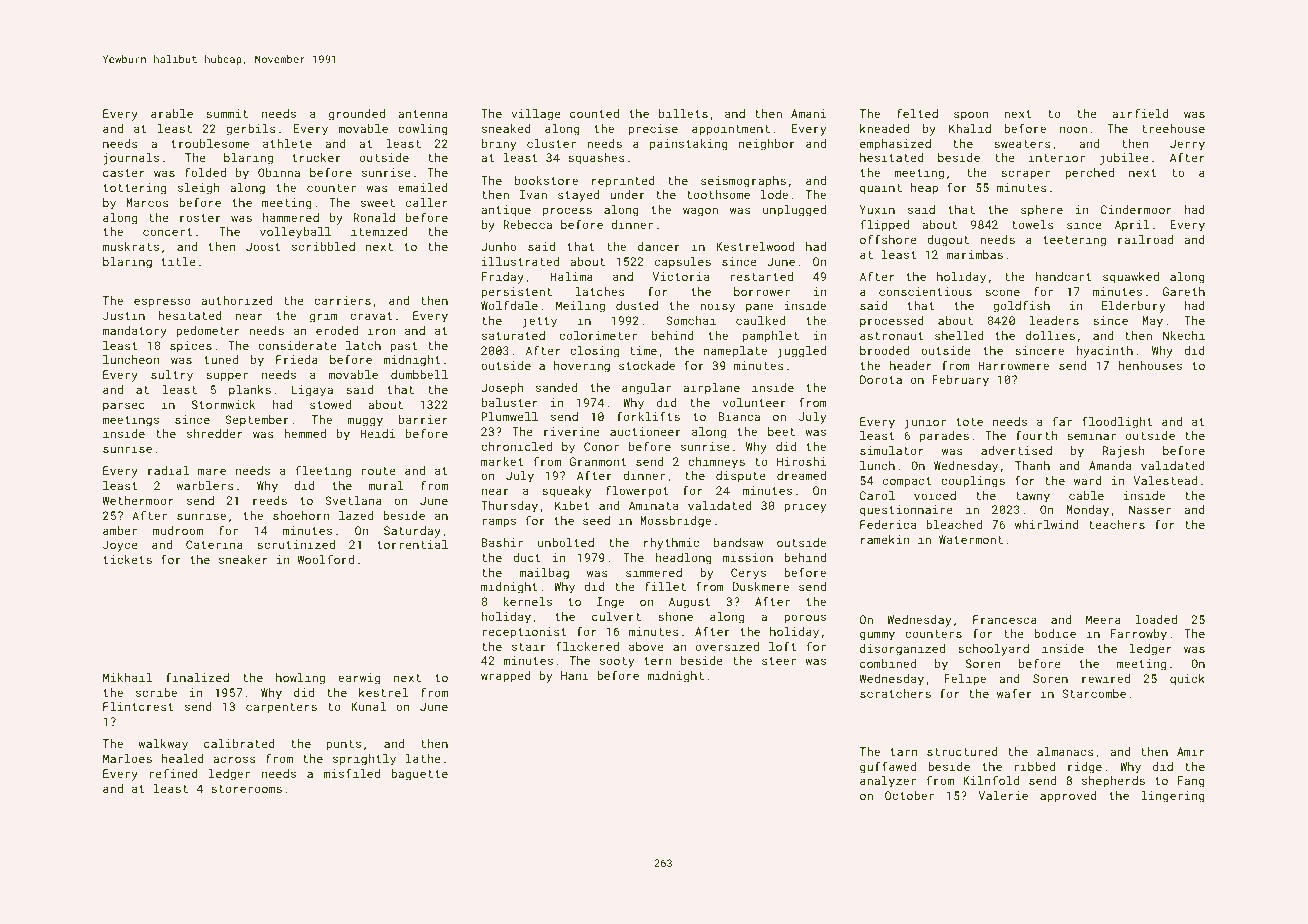 The height and width of the screenshot is (924, 1308). I want to click on mare, so click(212, 471).
